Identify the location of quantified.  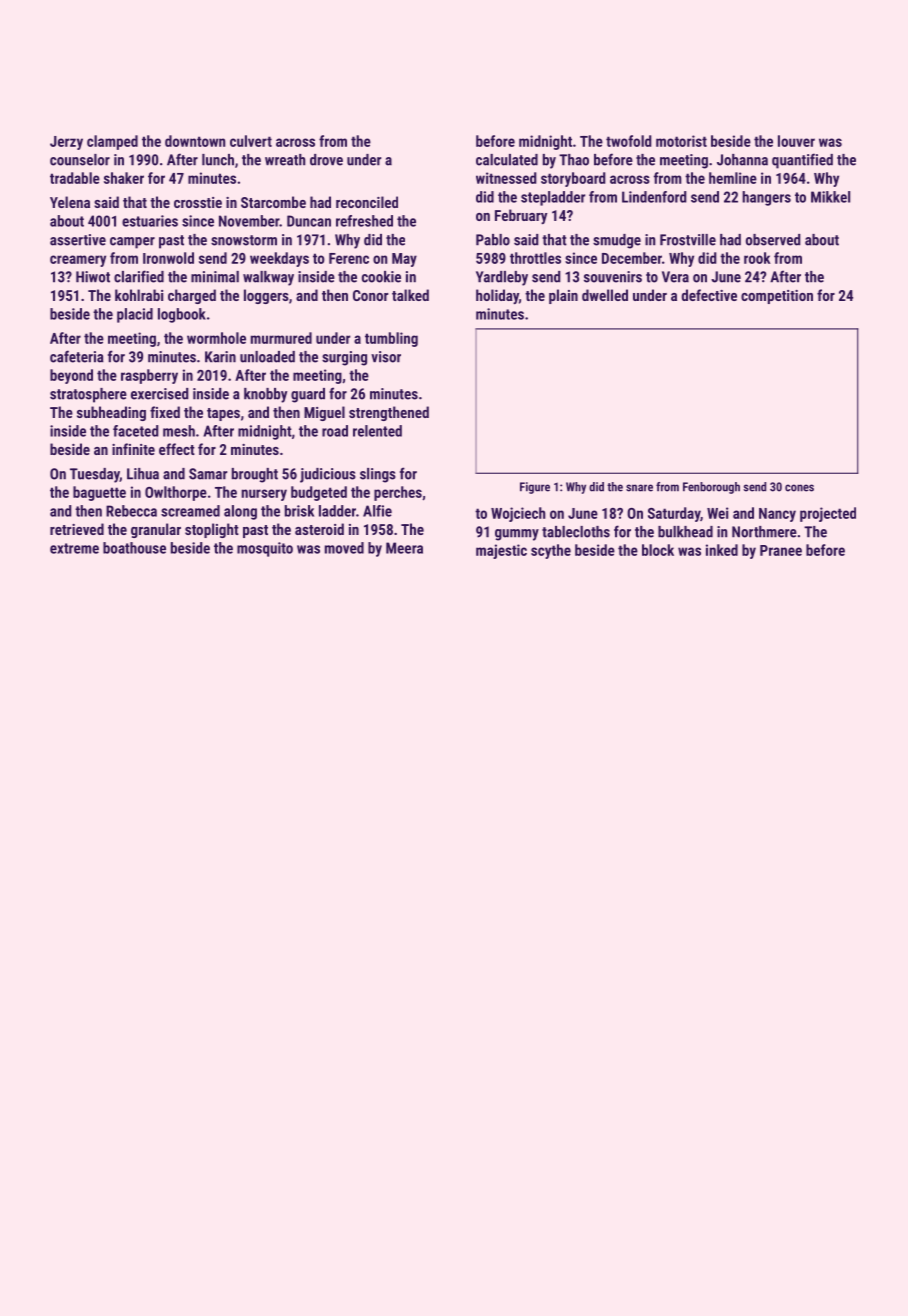
(802, 161).
